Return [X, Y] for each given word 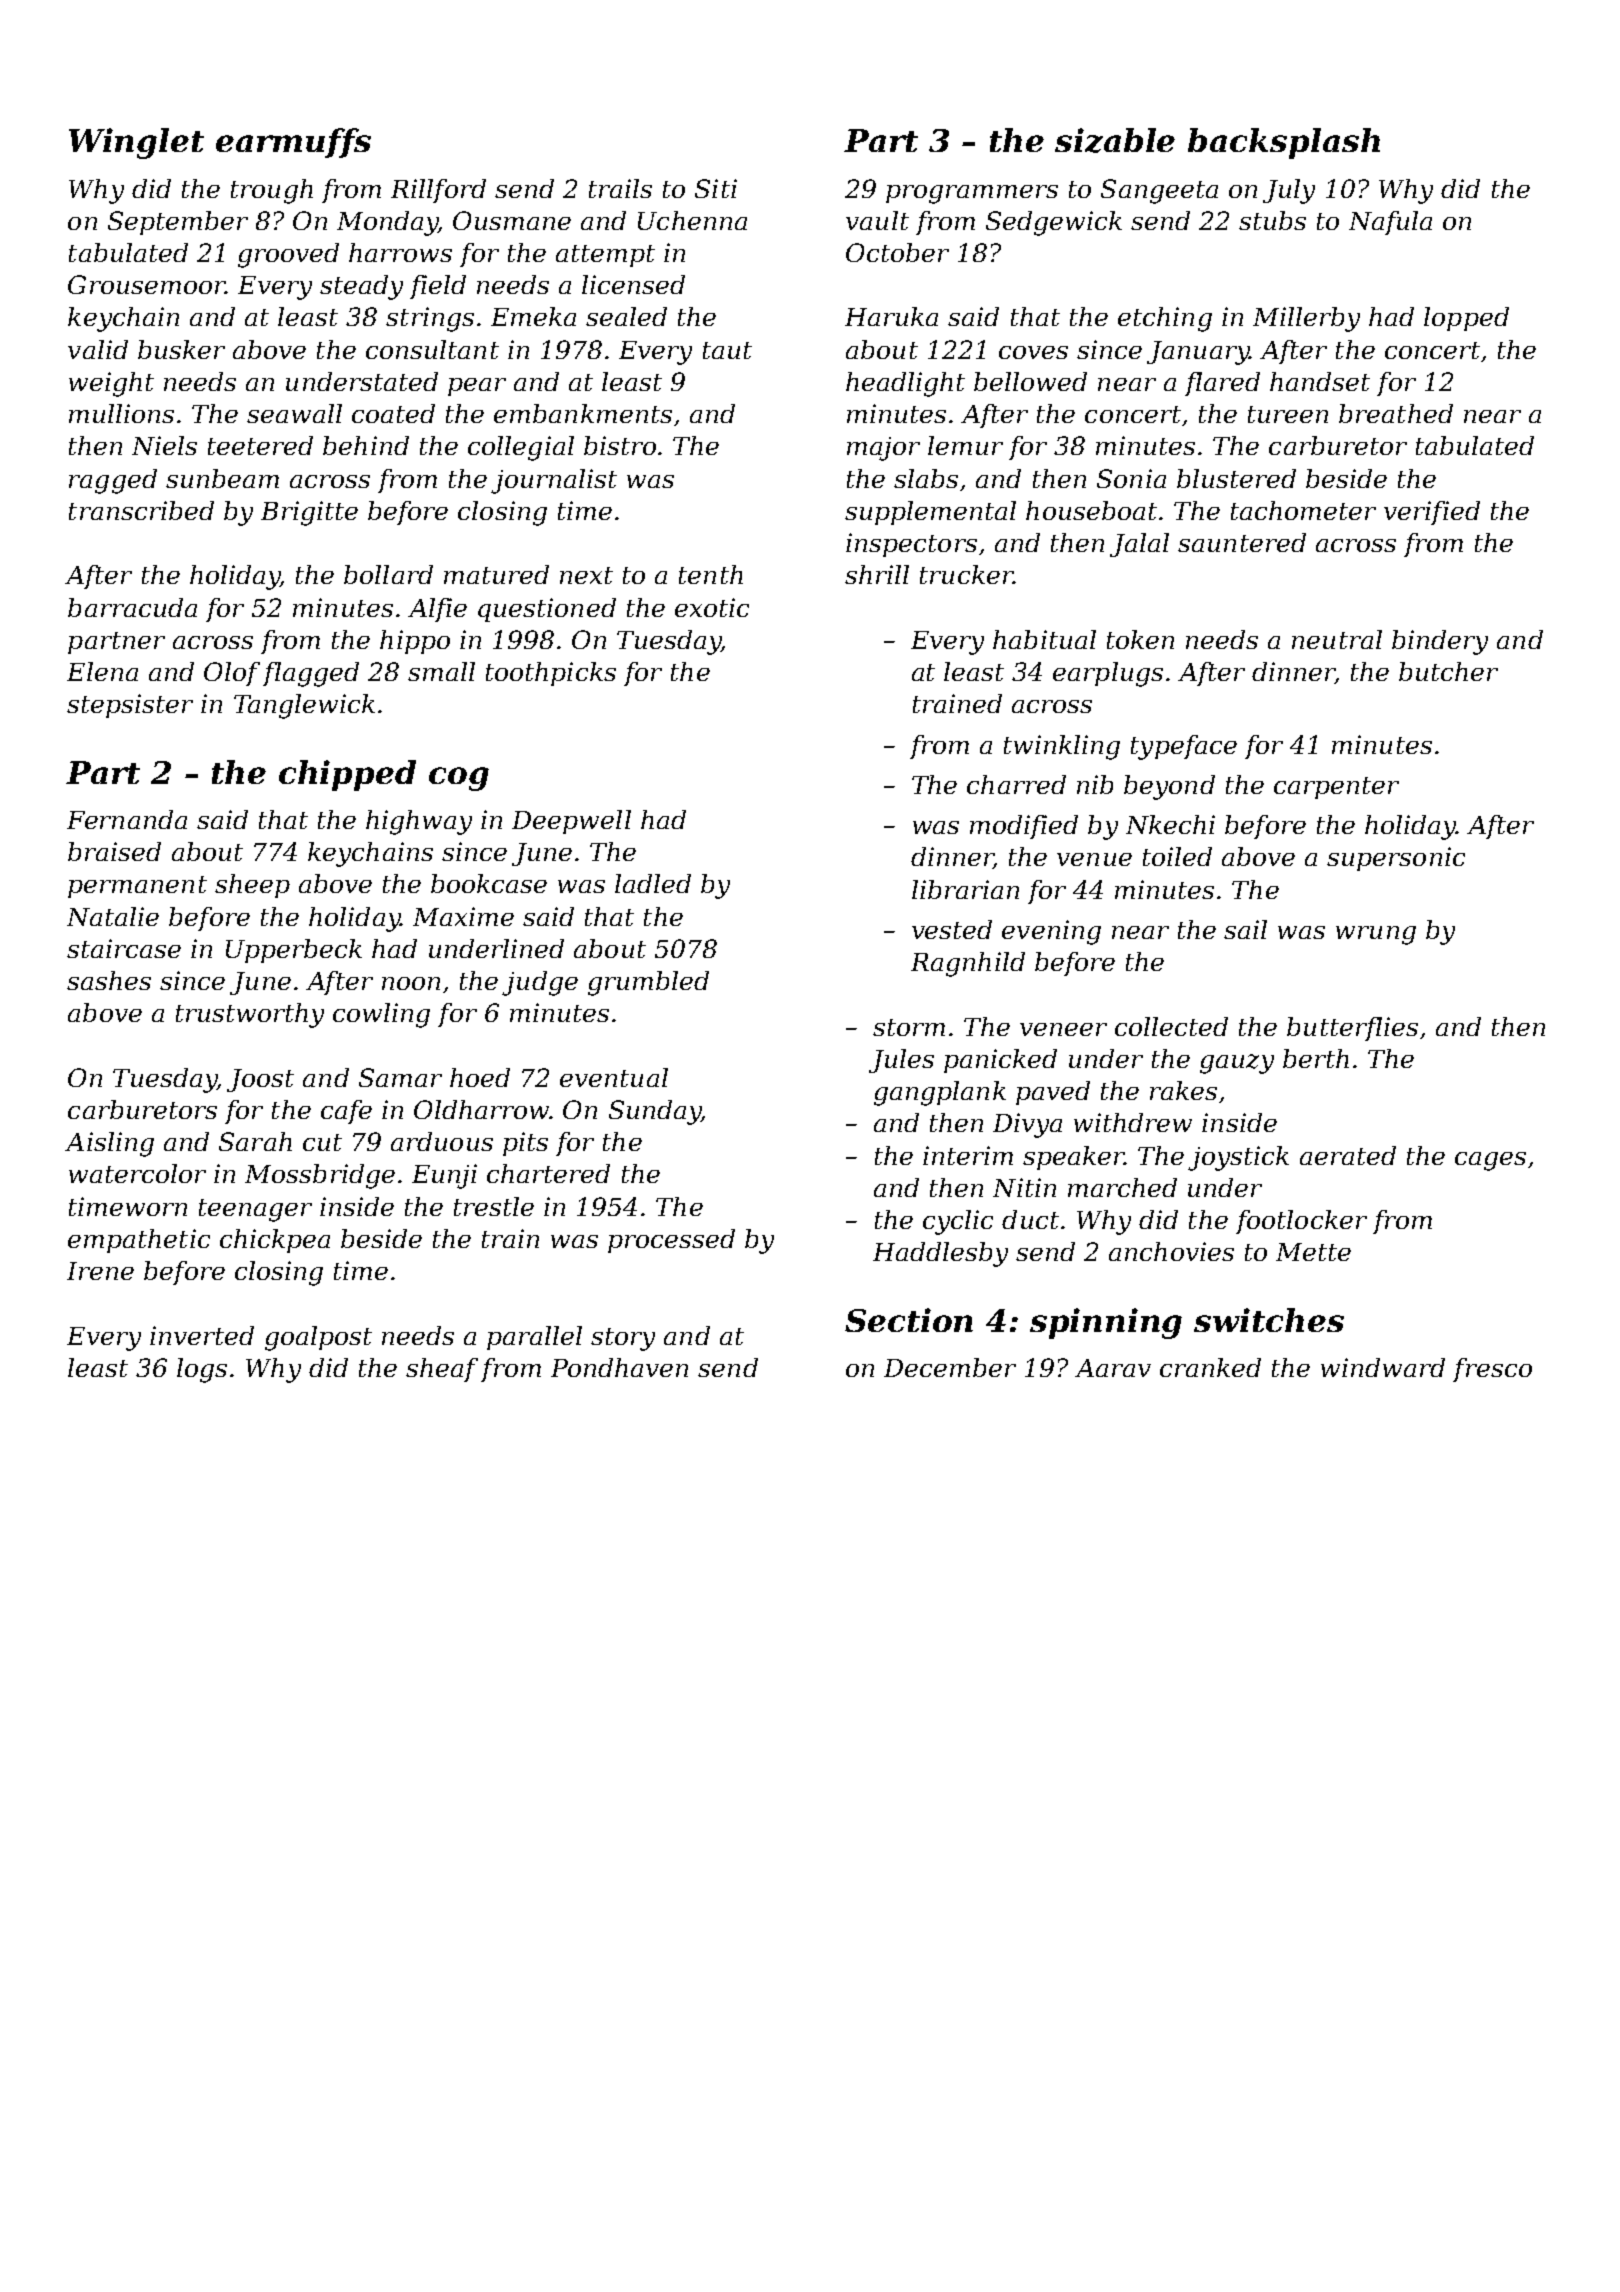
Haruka [891, 316]
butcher [1448, 671]
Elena [102, 671]
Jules [901, 1061]
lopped [1466, 319]
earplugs [1108, 674]
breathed [1396, 413]
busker [181, 349]
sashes [109, 980]
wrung [1376, 935]
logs [202, 1370]
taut [727, 350]
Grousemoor [146, 284]
